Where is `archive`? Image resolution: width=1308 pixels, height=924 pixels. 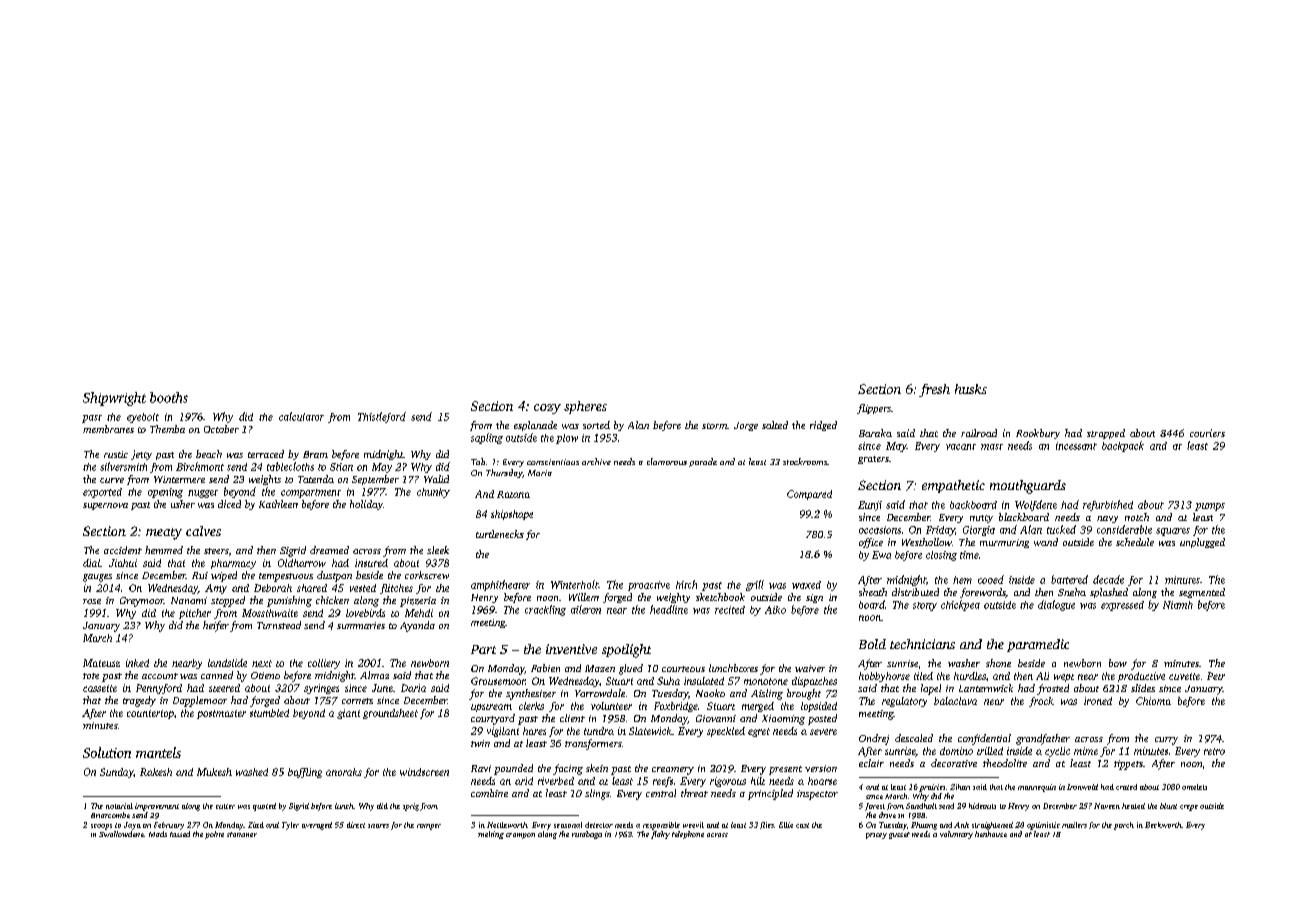 archive is located at coordinates (596, 461).
